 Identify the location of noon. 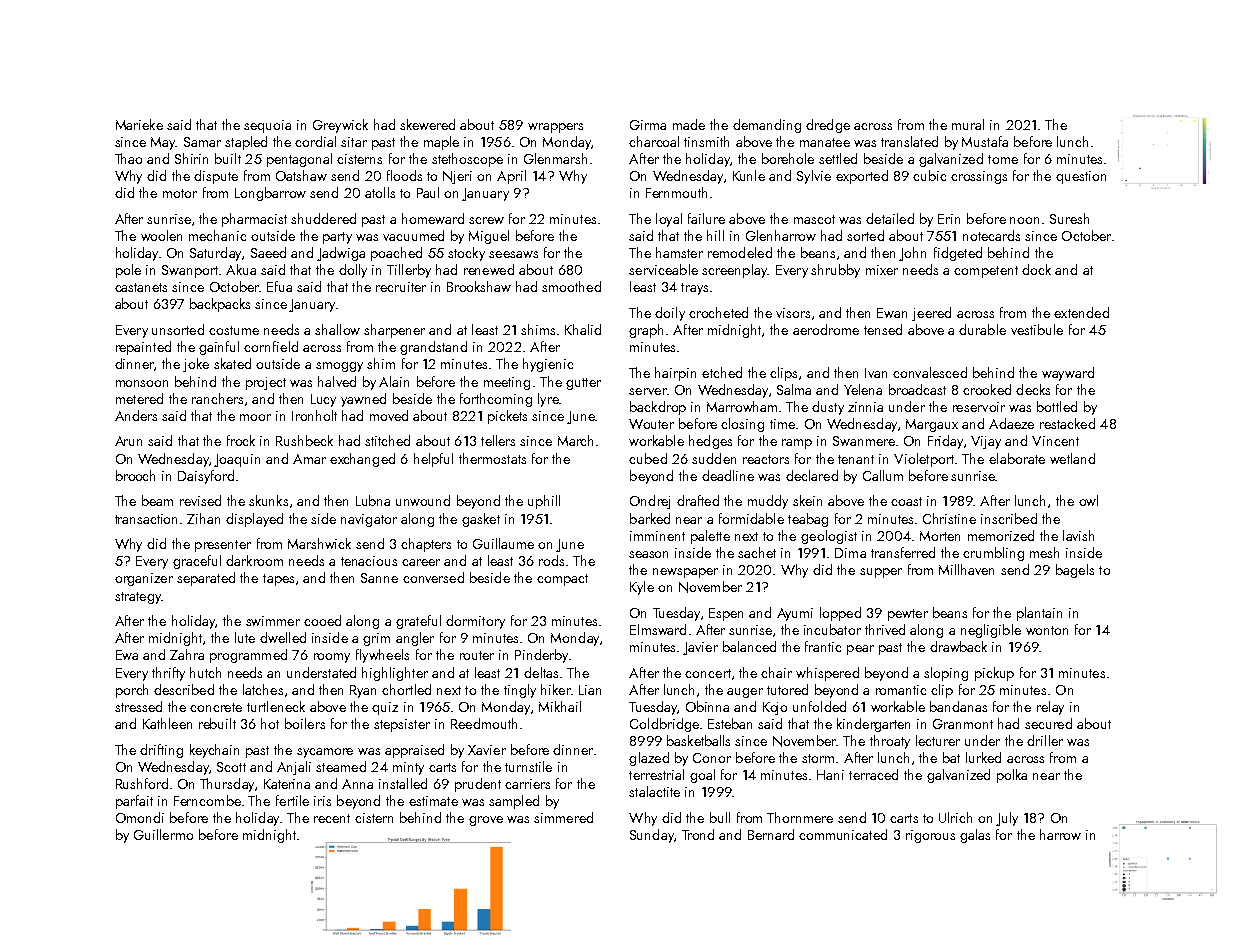
(1024, 220).
